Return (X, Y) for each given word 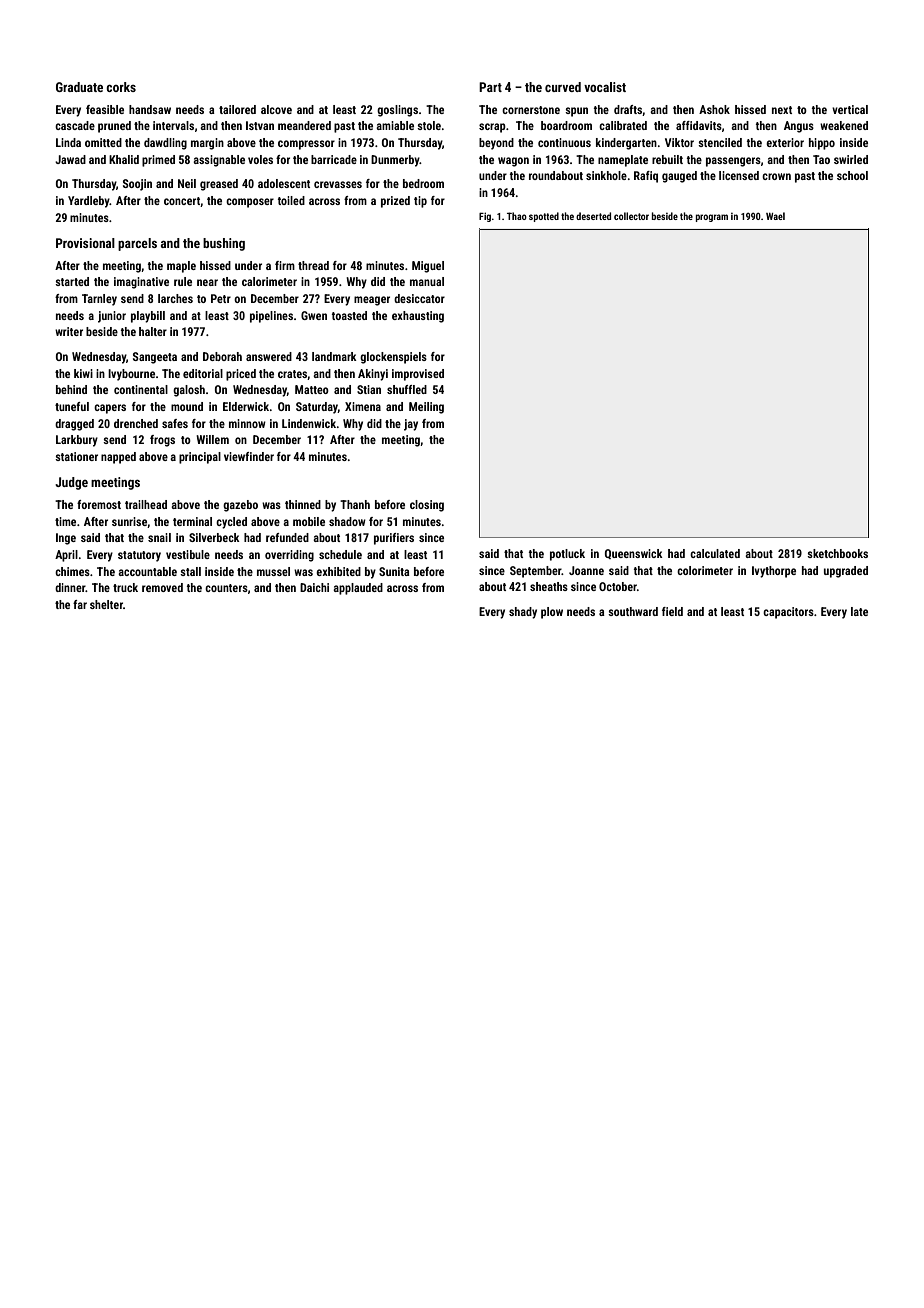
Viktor (679, 142)
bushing (224, 244)
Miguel (428, 267)
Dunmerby (395, 161)
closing (427, 506)
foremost (99, 504)
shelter (106, 604)
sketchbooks (837, 553)
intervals (173, 125)
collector (631, 216)
